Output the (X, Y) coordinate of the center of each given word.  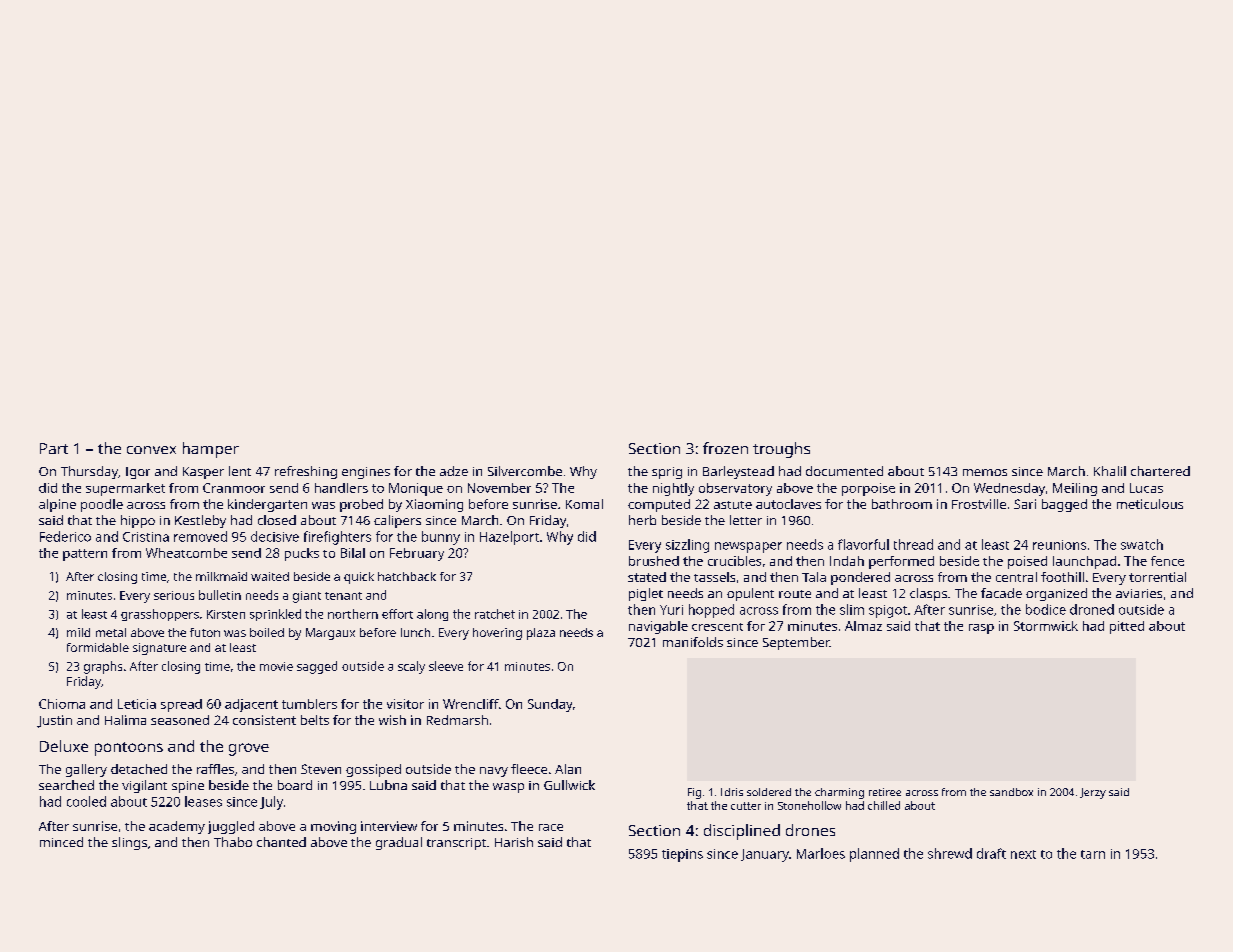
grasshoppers (160, 615)
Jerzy (1093, 793)
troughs (781, 450)
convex (151, 450)
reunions (1059, 545)
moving (333, 827)
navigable (658, 627)
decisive (275, 536)
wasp (508, 788)
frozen (725, 448)
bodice (1046, 609)
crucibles (734, 561)
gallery (86, 770)
